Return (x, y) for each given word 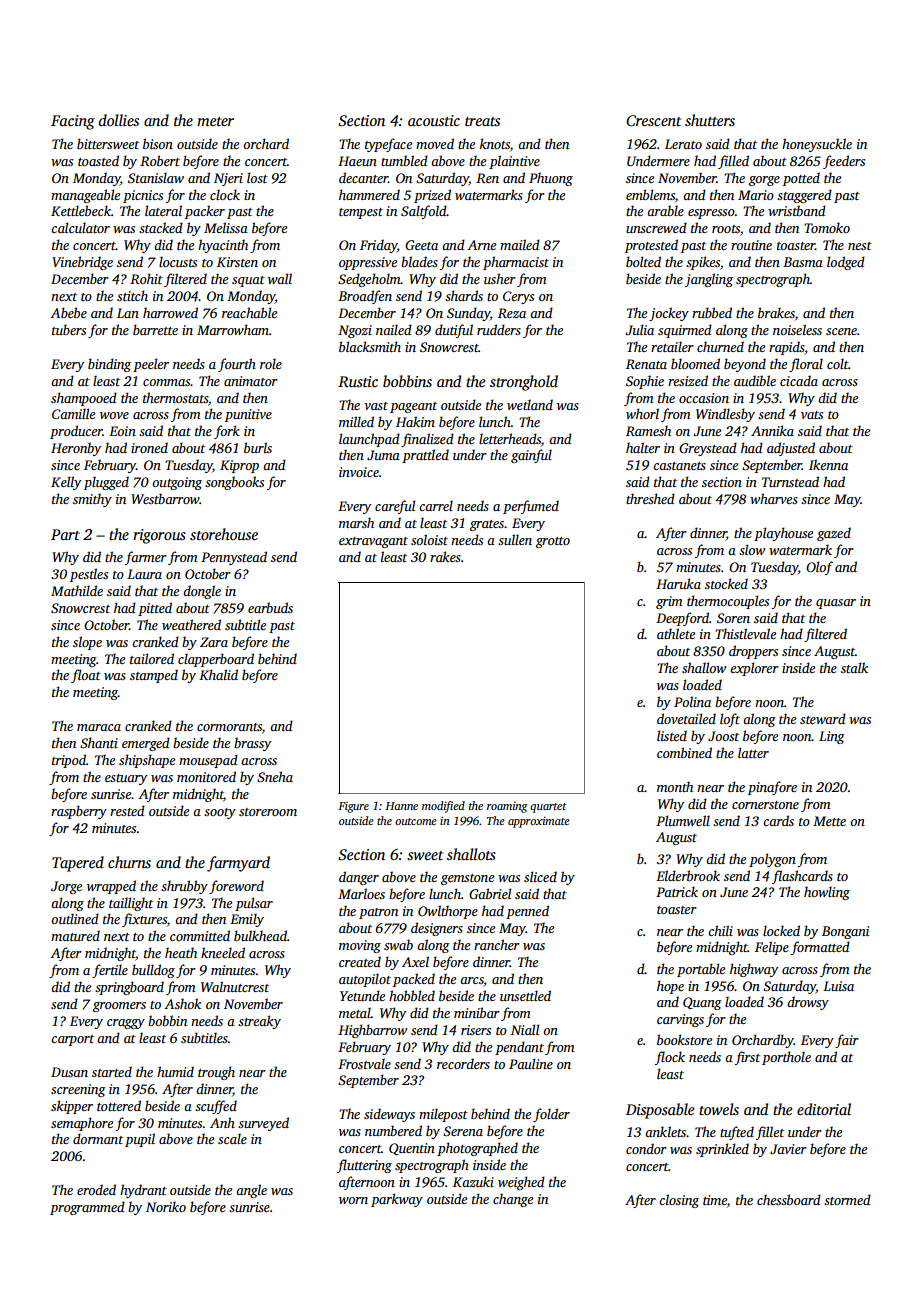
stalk (854, 667)
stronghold (524, 383)
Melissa (226, 227)
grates (487, 525)
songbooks (234, 483)
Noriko (166, 1206)
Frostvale (364, 1063)
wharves (774, 498)
